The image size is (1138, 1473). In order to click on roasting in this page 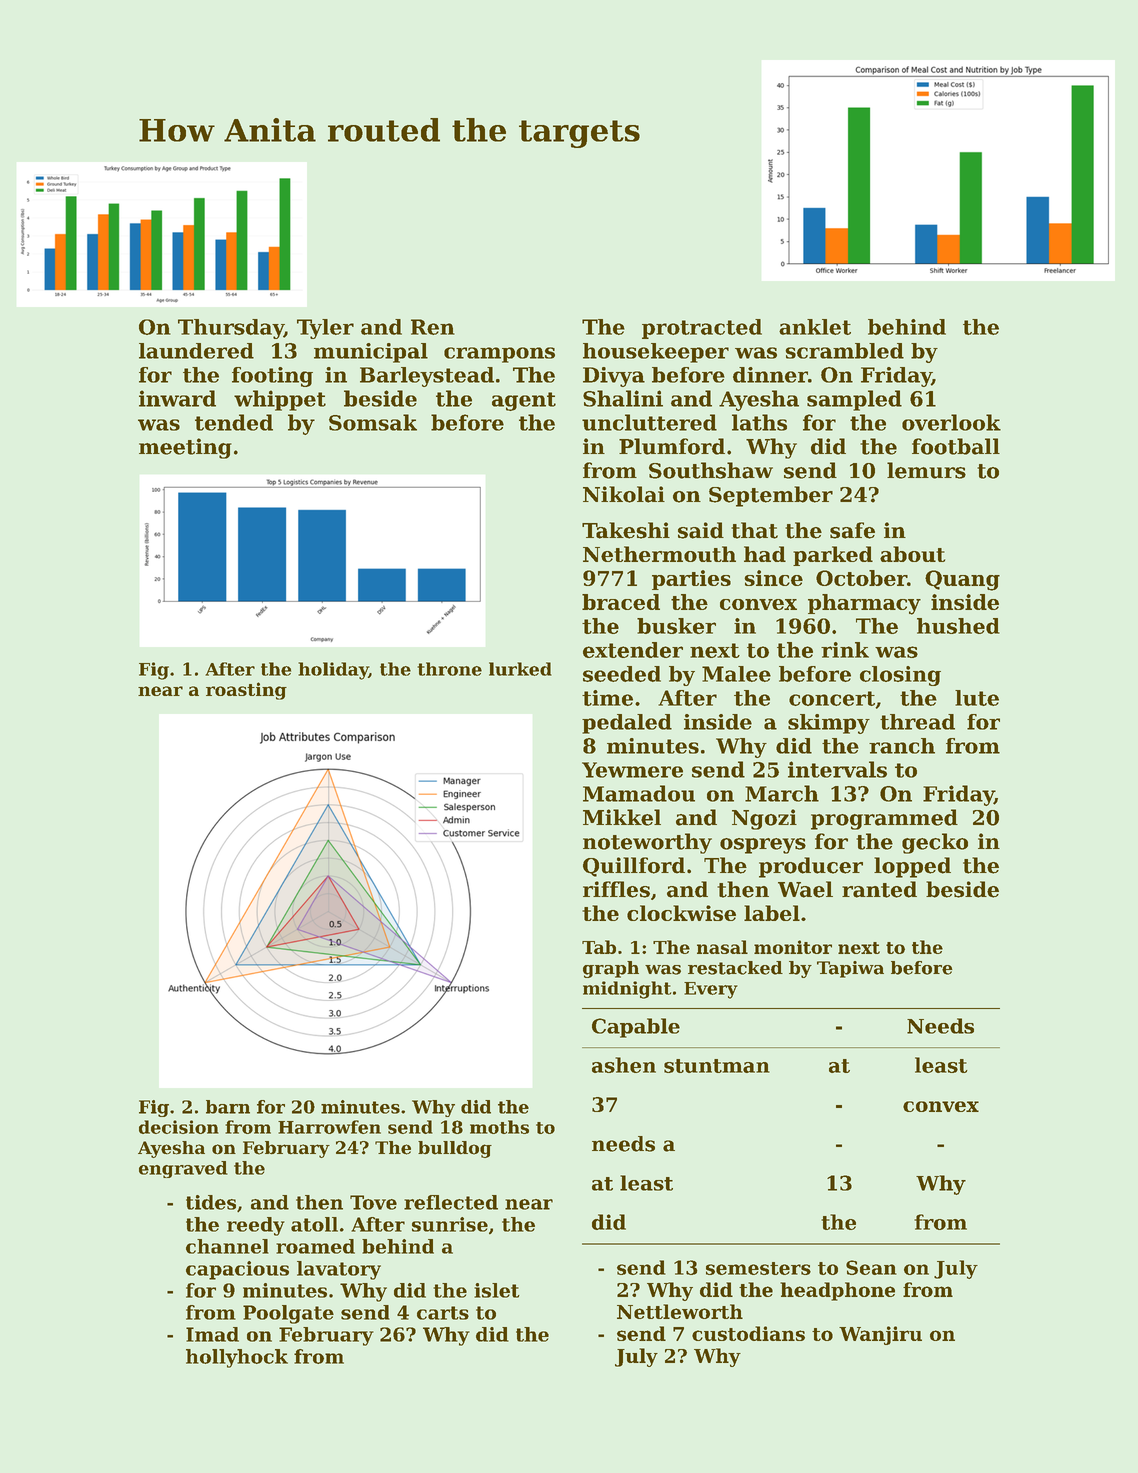, I will do `click(246, 691)`.
